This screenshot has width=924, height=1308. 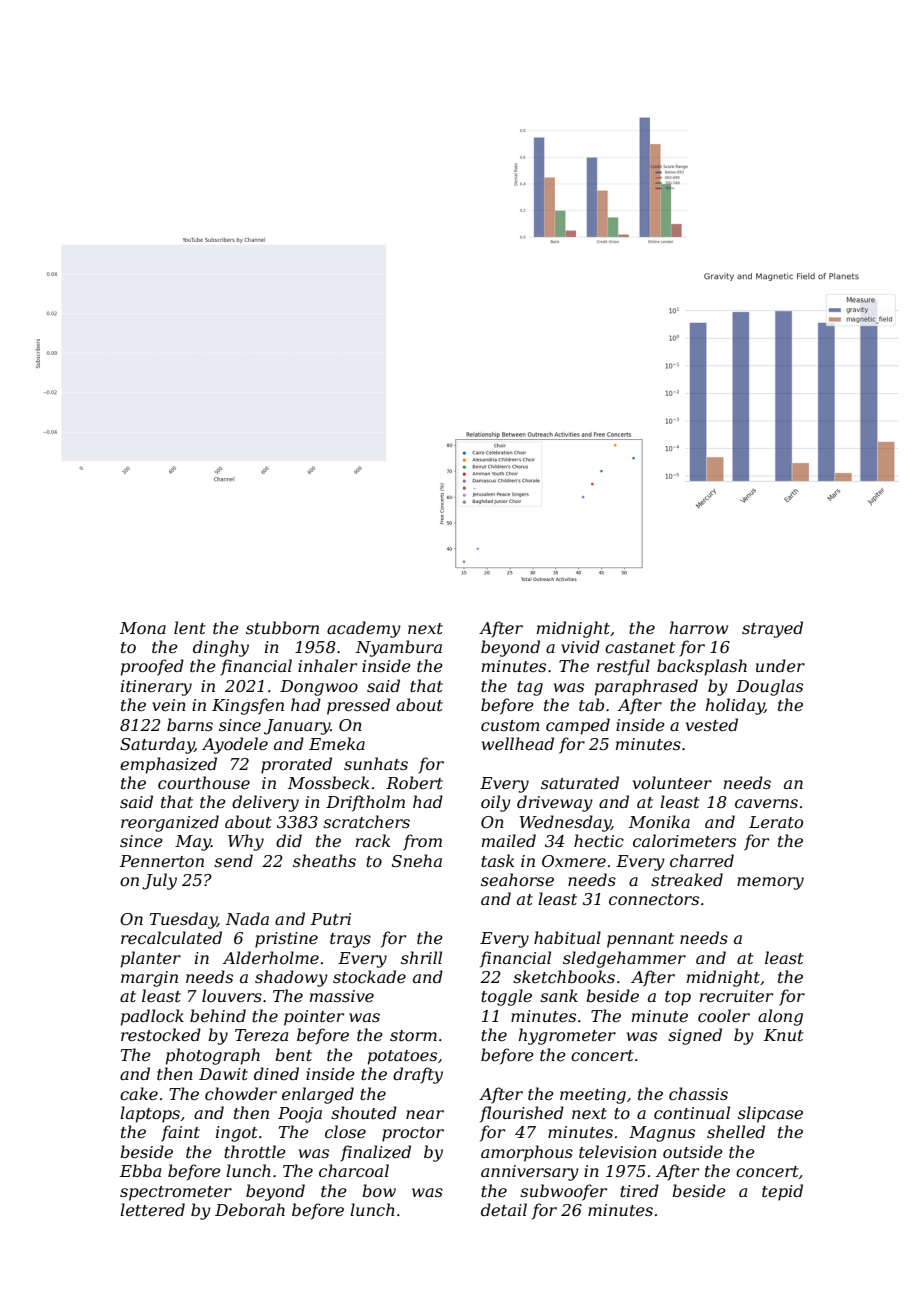 What do you see at coordinates (289, 840) in the screenshot?
I see `did` at bounding box center [289, 840].
